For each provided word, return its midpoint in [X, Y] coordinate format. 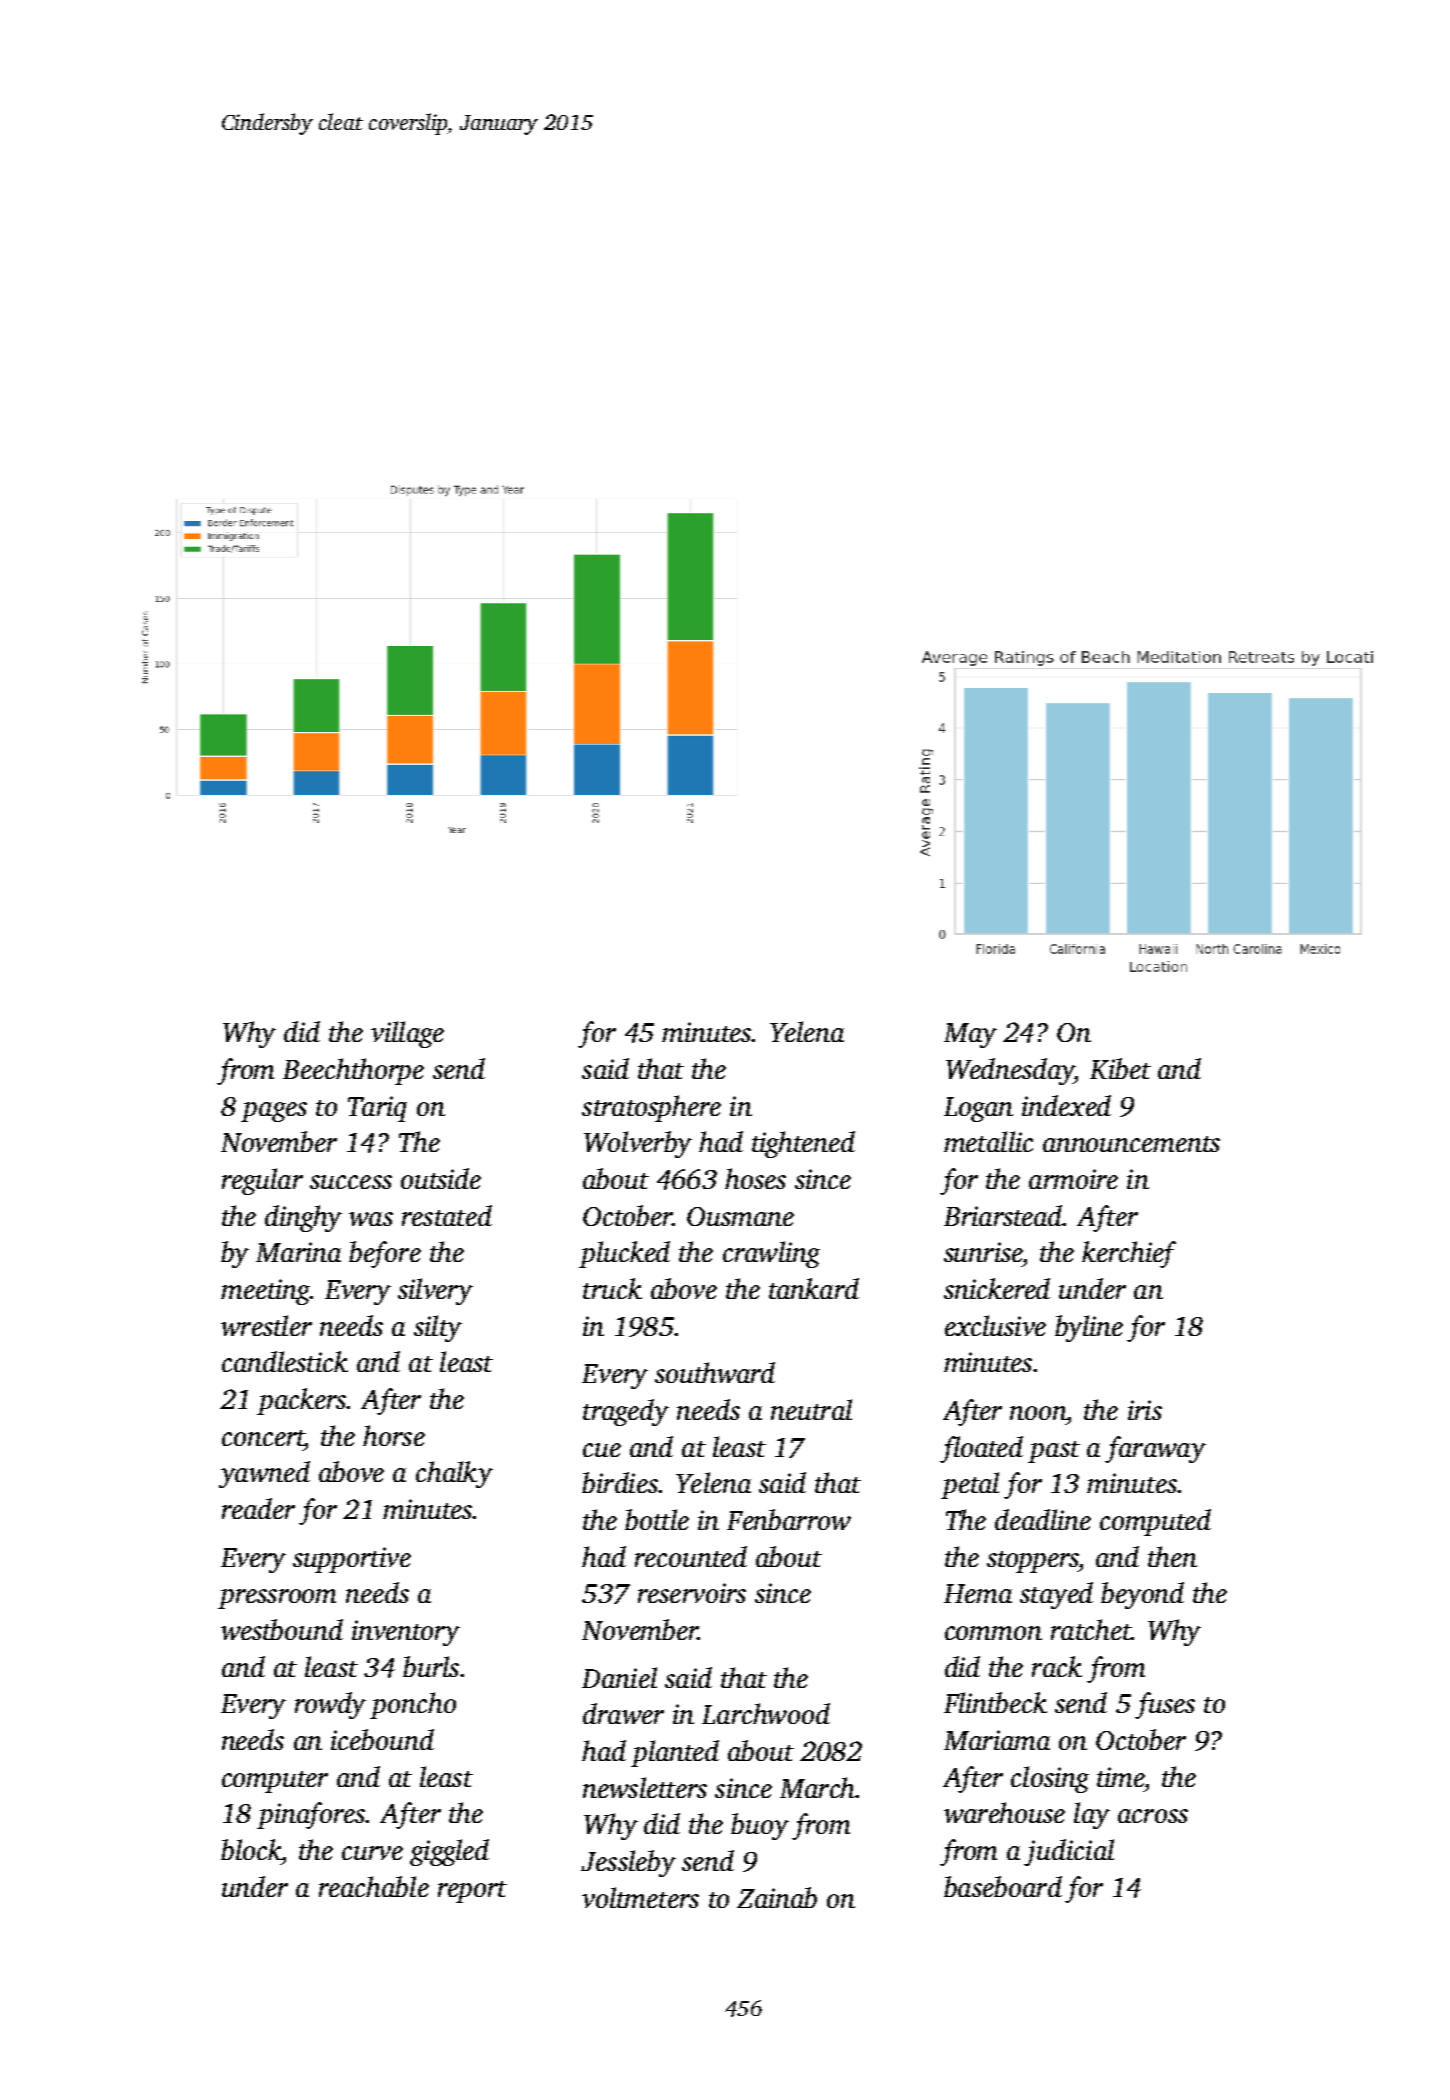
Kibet [1120, 1068]
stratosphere [651, 1108]
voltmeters [640, 1897]
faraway [1155, 1449]
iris [1145, 1410]
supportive [352, 1560]
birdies [620, 1482]
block [251, 1849]
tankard [814, 1288]
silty [438, 1328]
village [407, 1034]
